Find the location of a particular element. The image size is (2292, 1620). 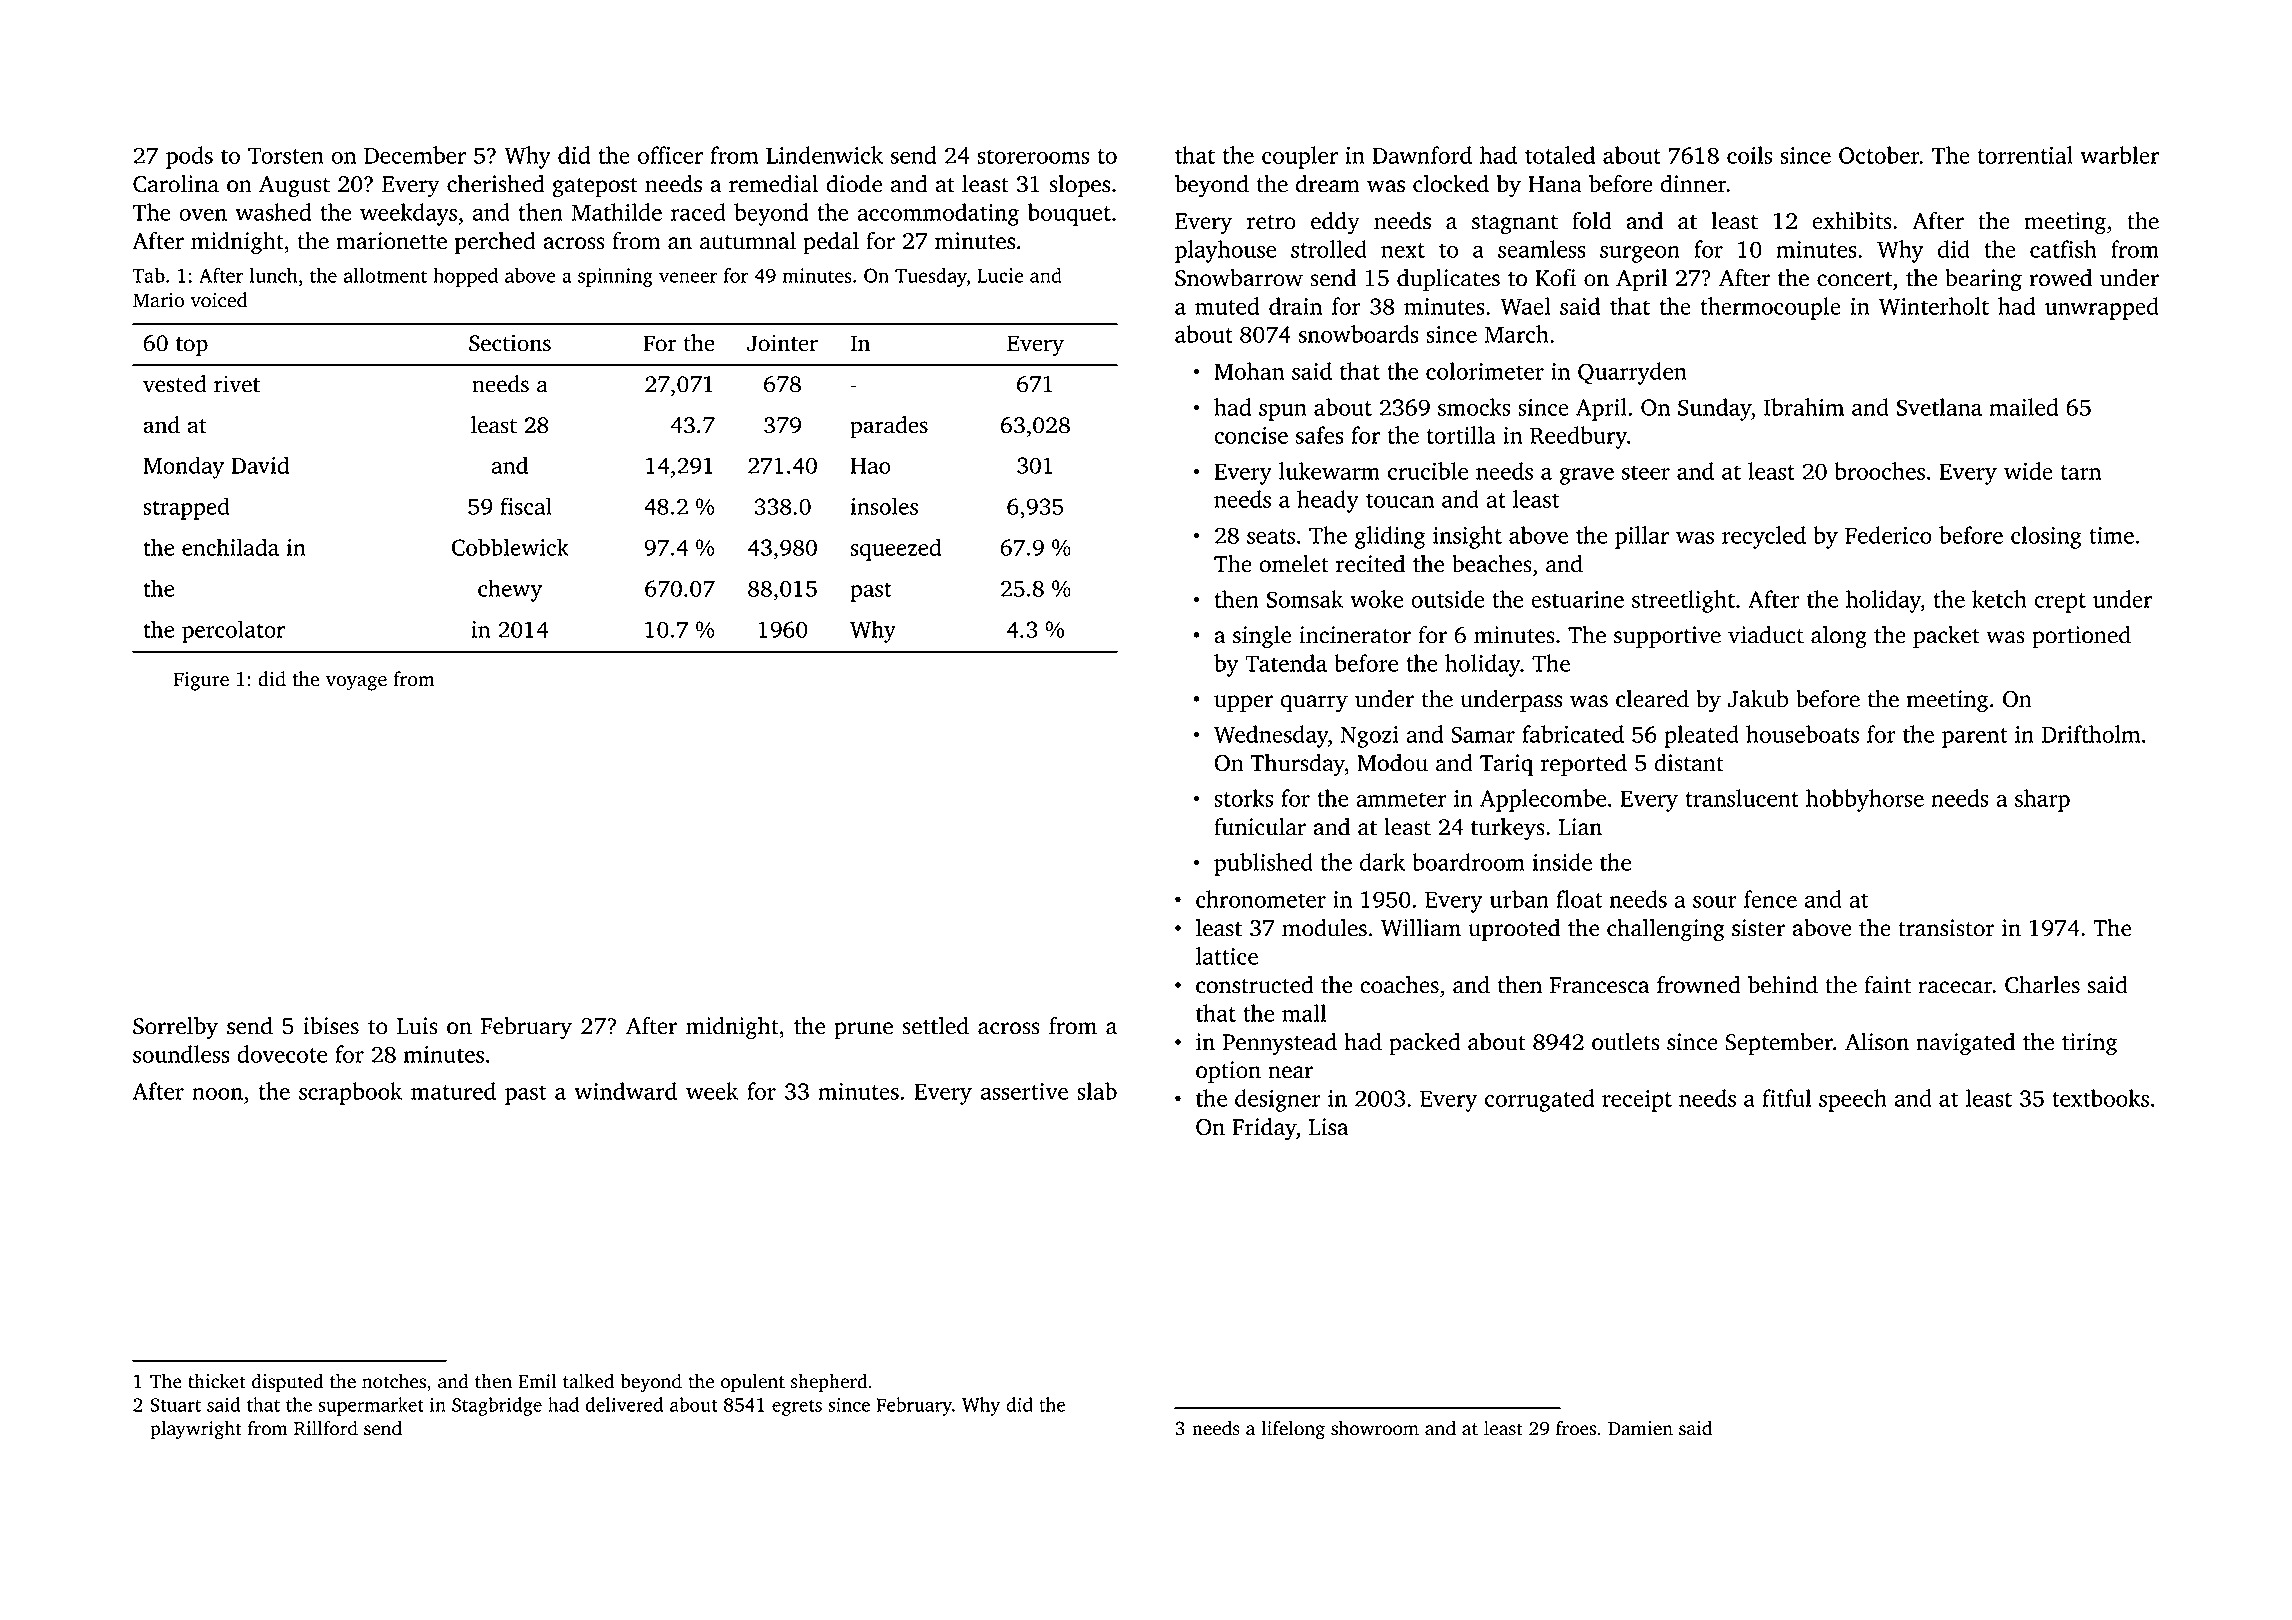

torrential is located at coordinates (2025, 155).
